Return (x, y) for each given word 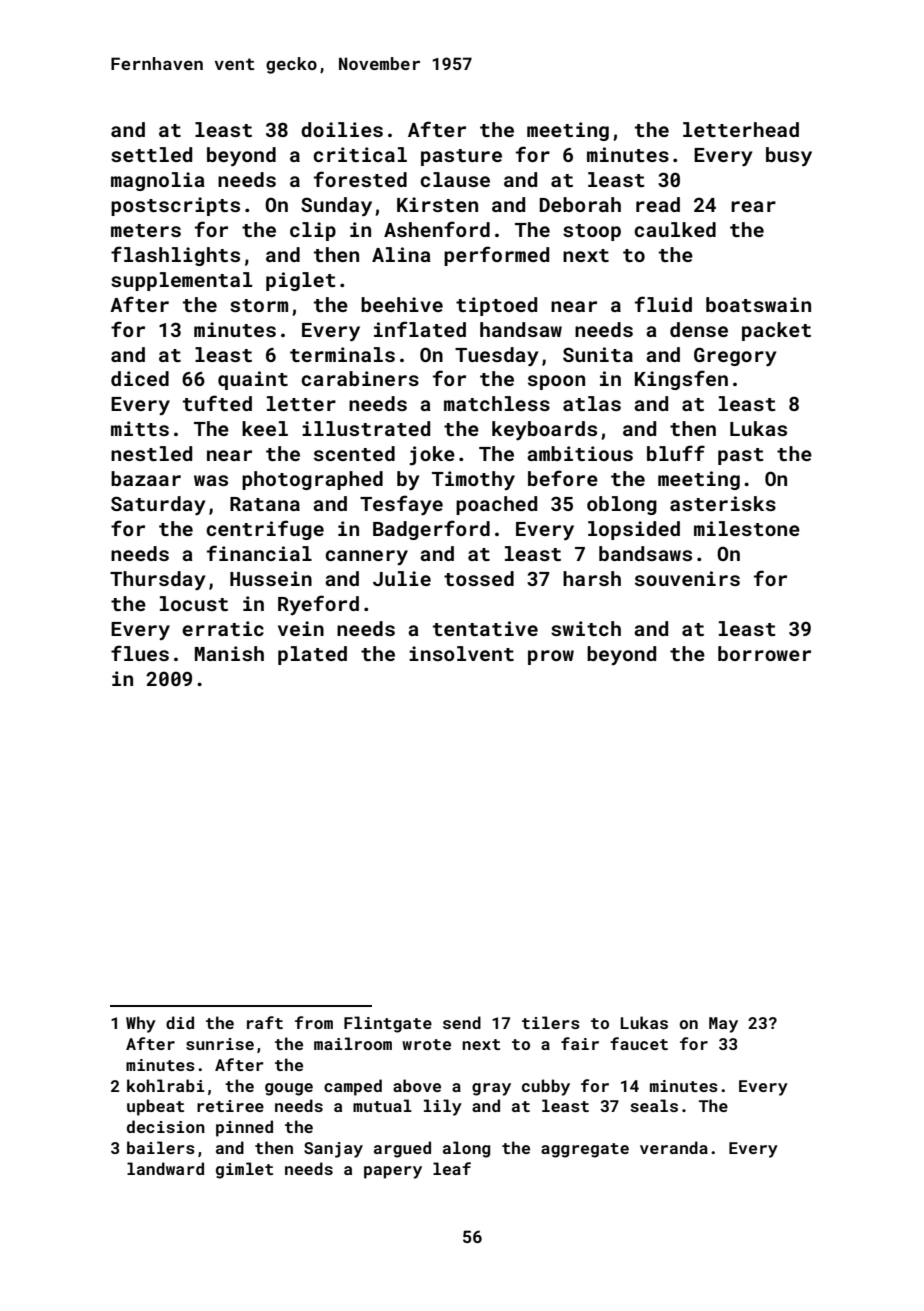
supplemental (181, 281)
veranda (674, 1147)
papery (393, 1172)
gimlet (244, 1170)
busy (789, 156)
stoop (592, 232)
